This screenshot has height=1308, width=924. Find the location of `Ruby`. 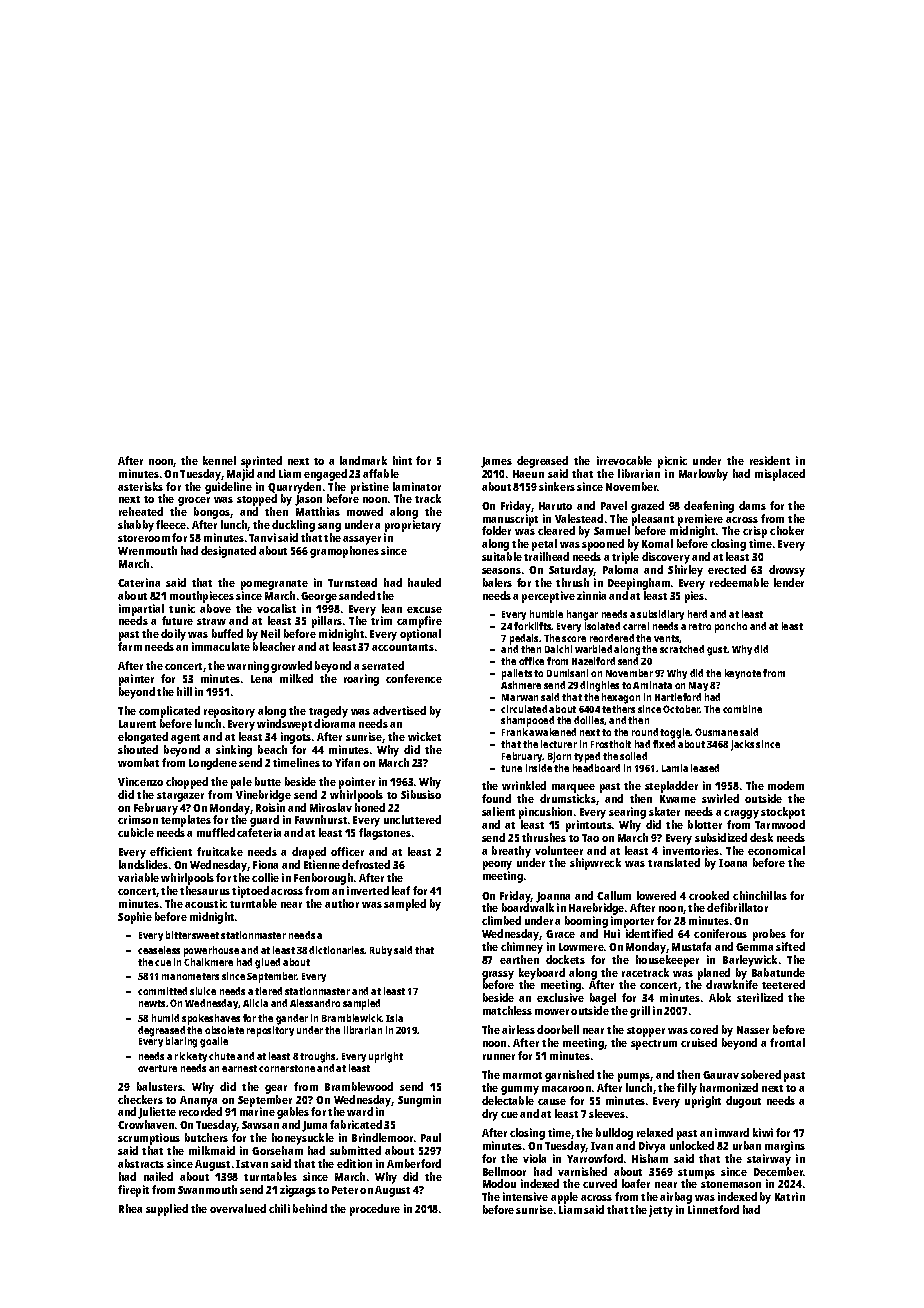

Ruby is located at coordinates (381, 951).
